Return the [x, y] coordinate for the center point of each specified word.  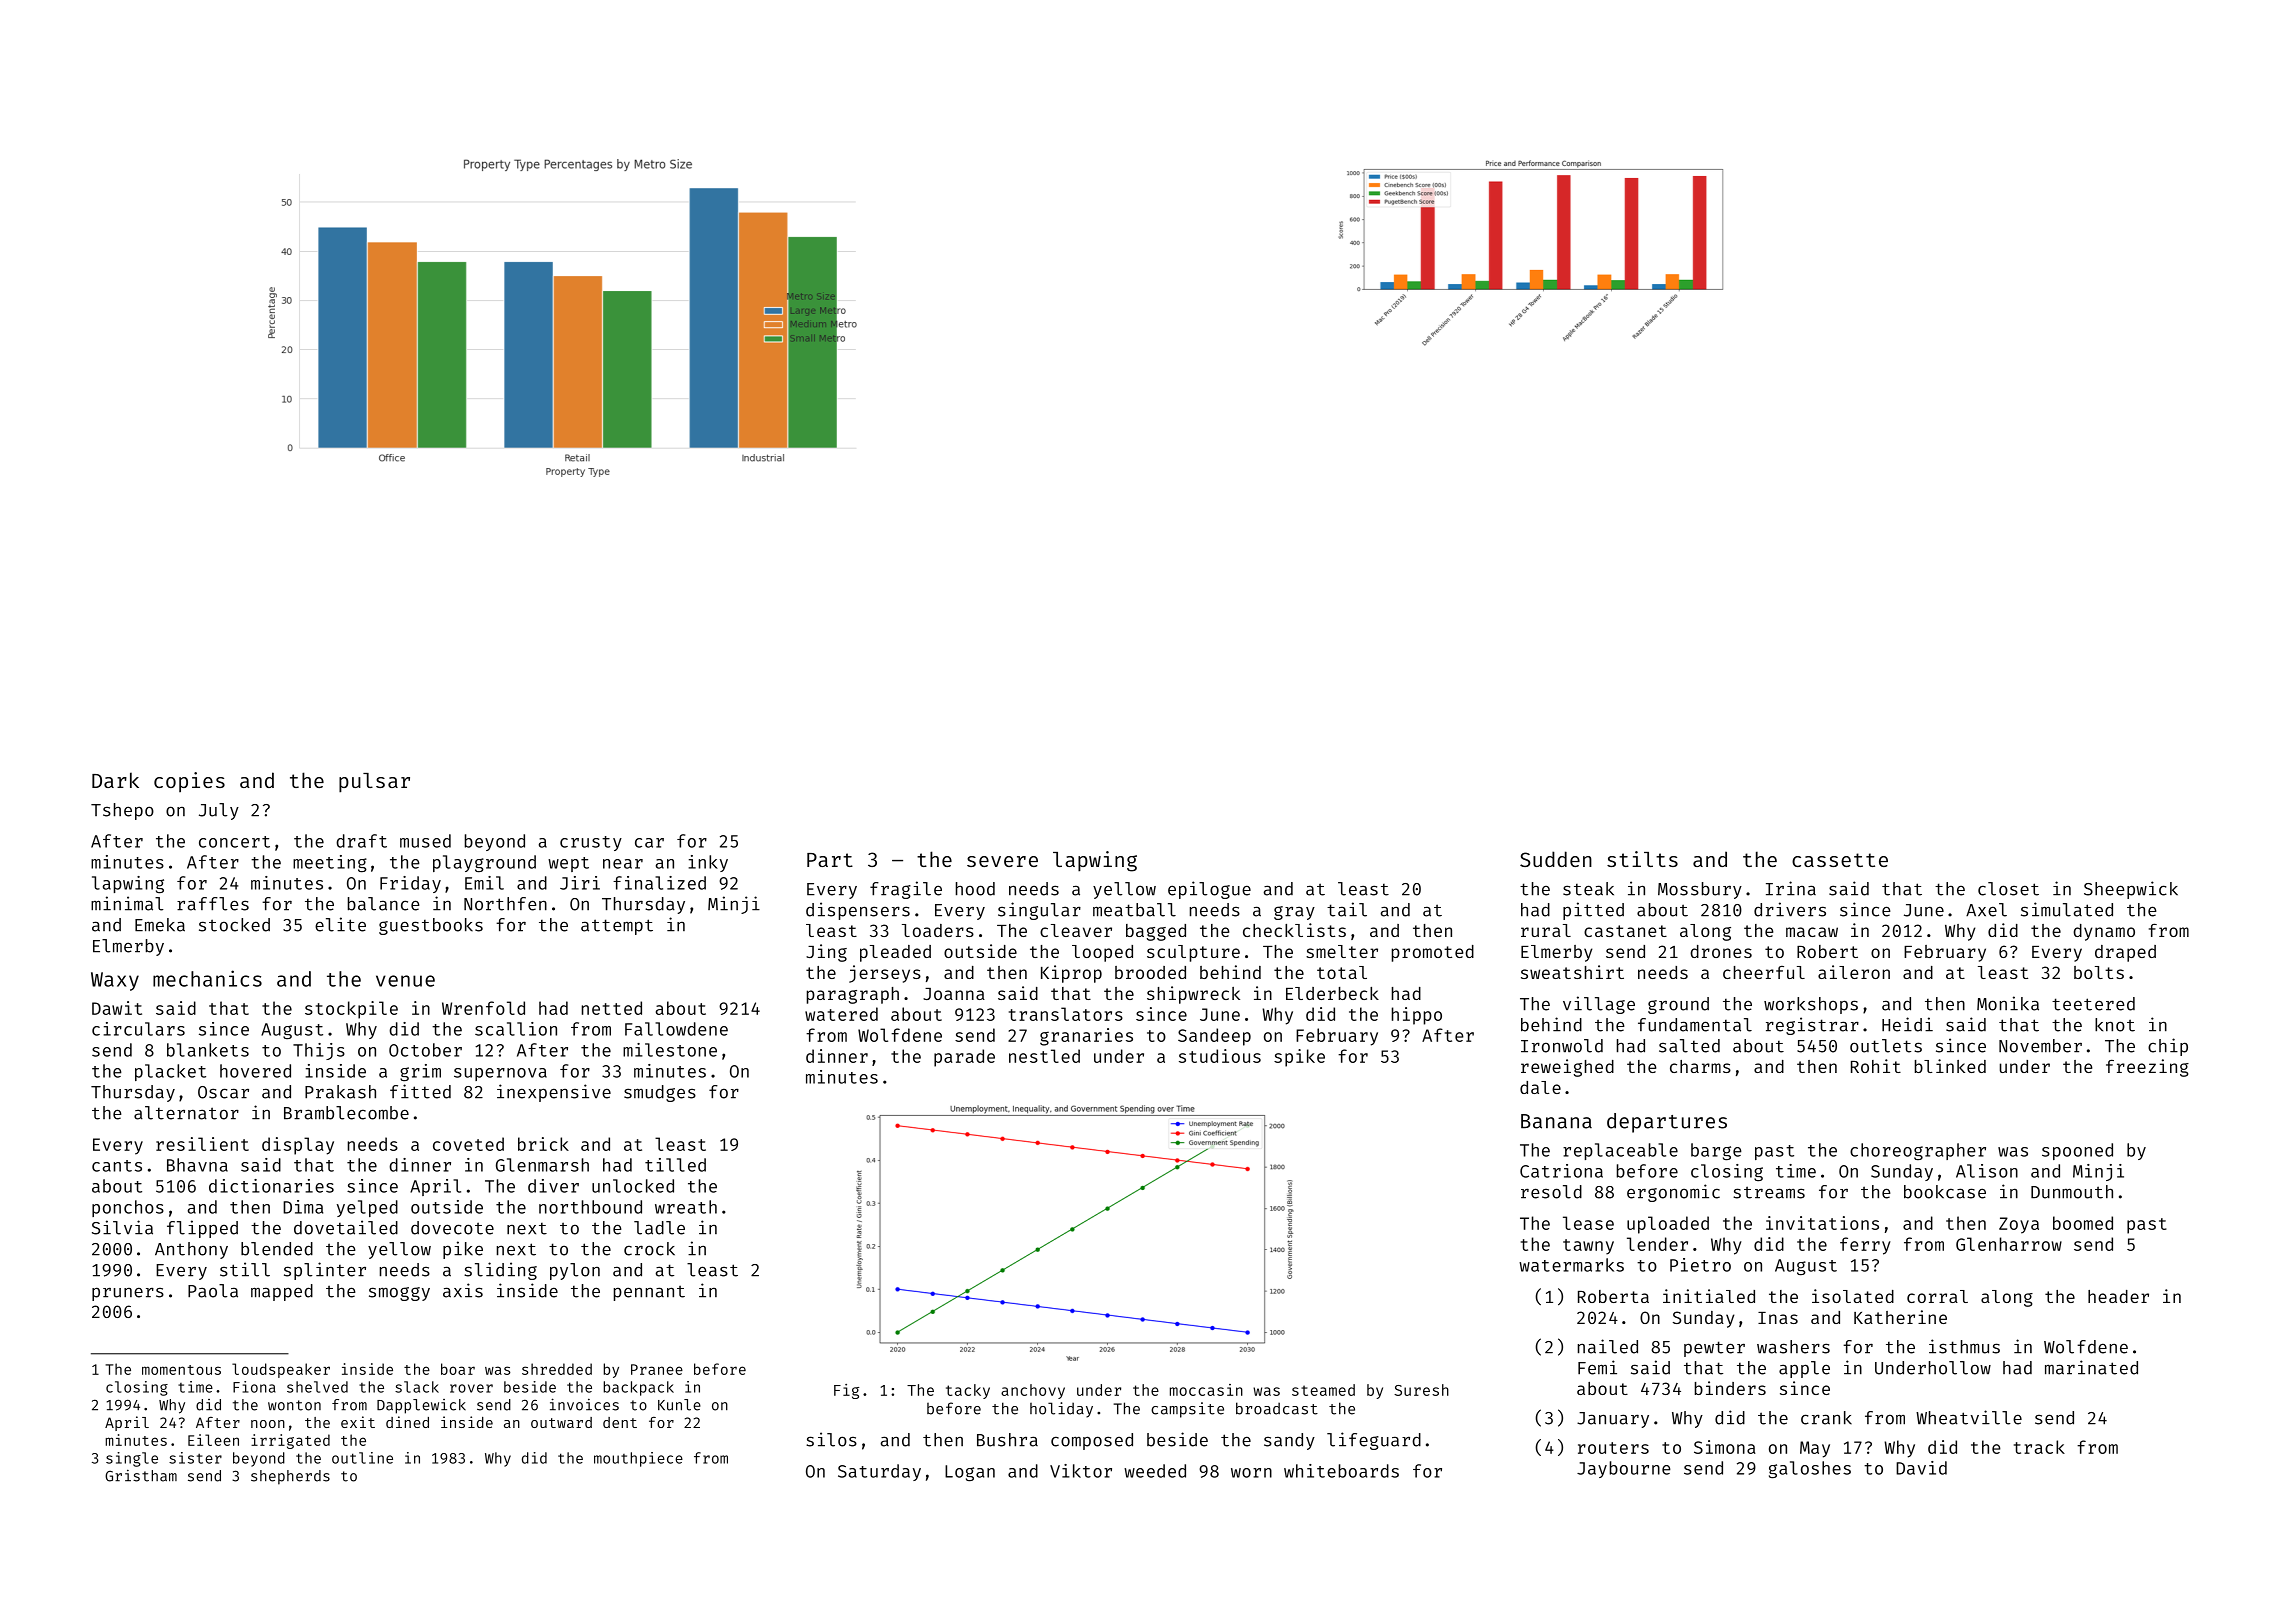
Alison [1987, 1171]
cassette [1840, 860]
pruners [128, 1294]
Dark [115, 780]
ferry [1865, 1246]
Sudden [1556, 859]
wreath [686, 1207]
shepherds [290, 1477]
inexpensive [554, 1093]
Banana [1556, 1121]
